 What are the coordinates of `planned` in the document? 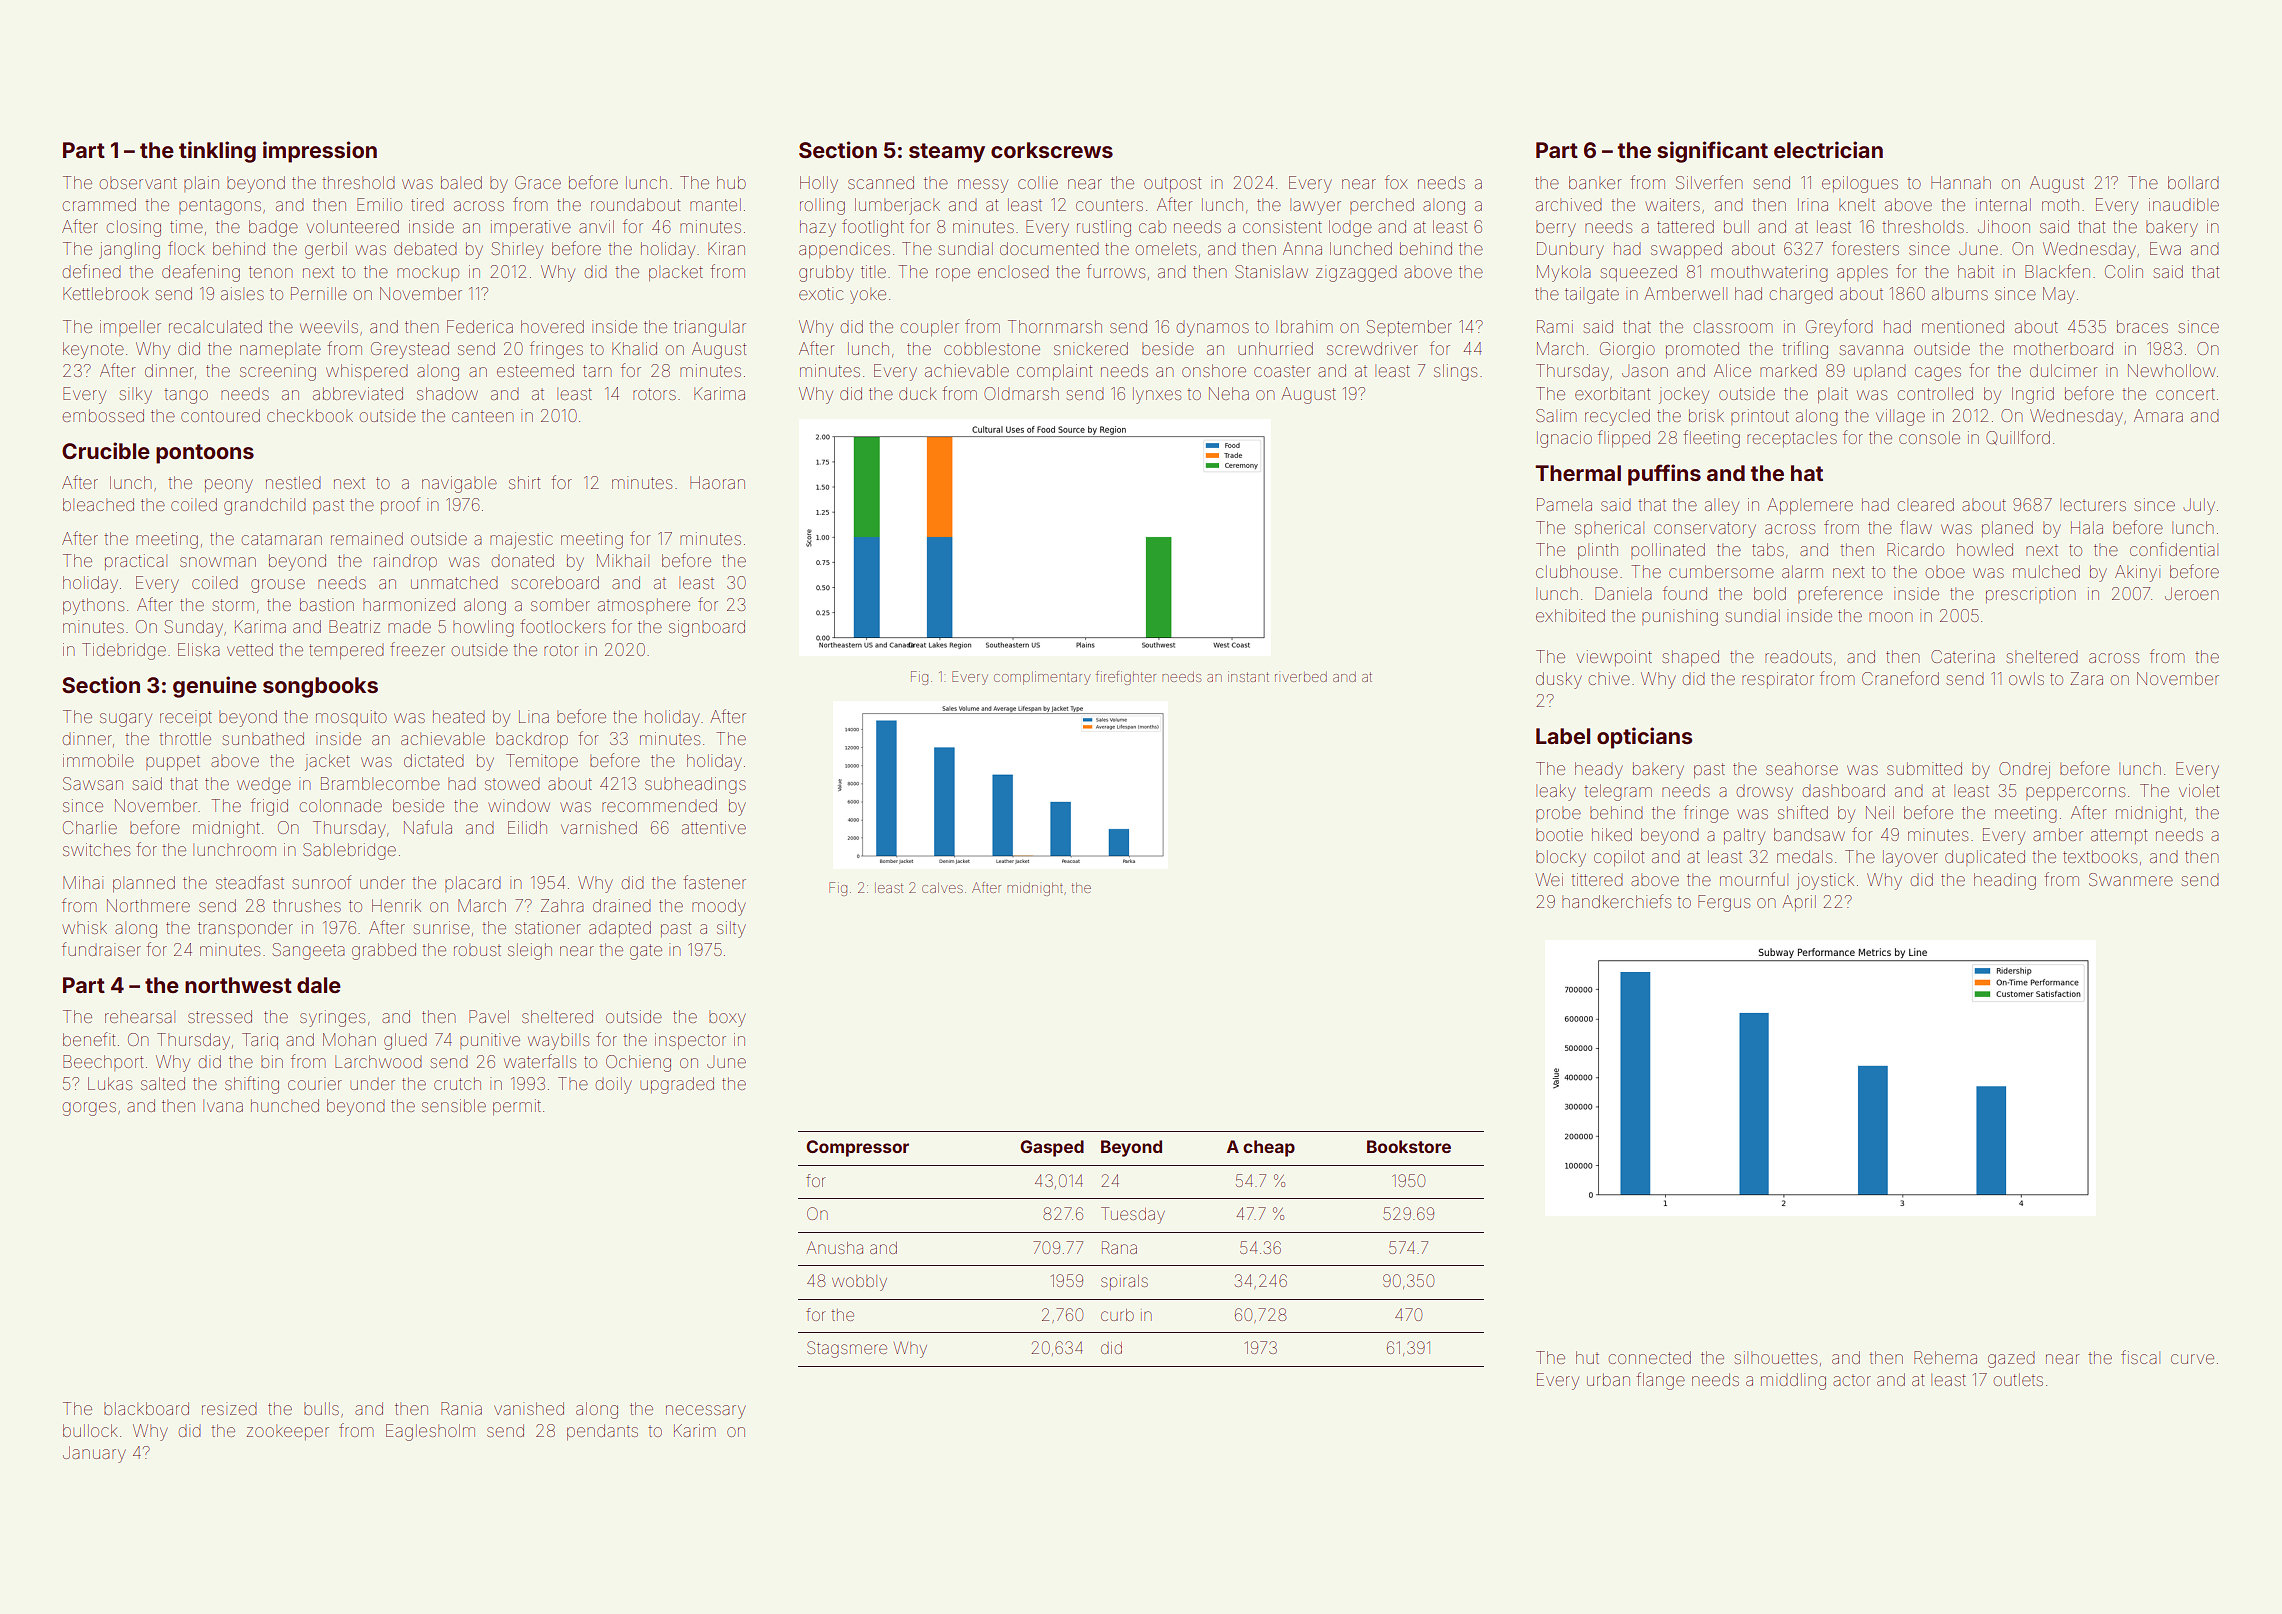 It's located at (144, 884).
